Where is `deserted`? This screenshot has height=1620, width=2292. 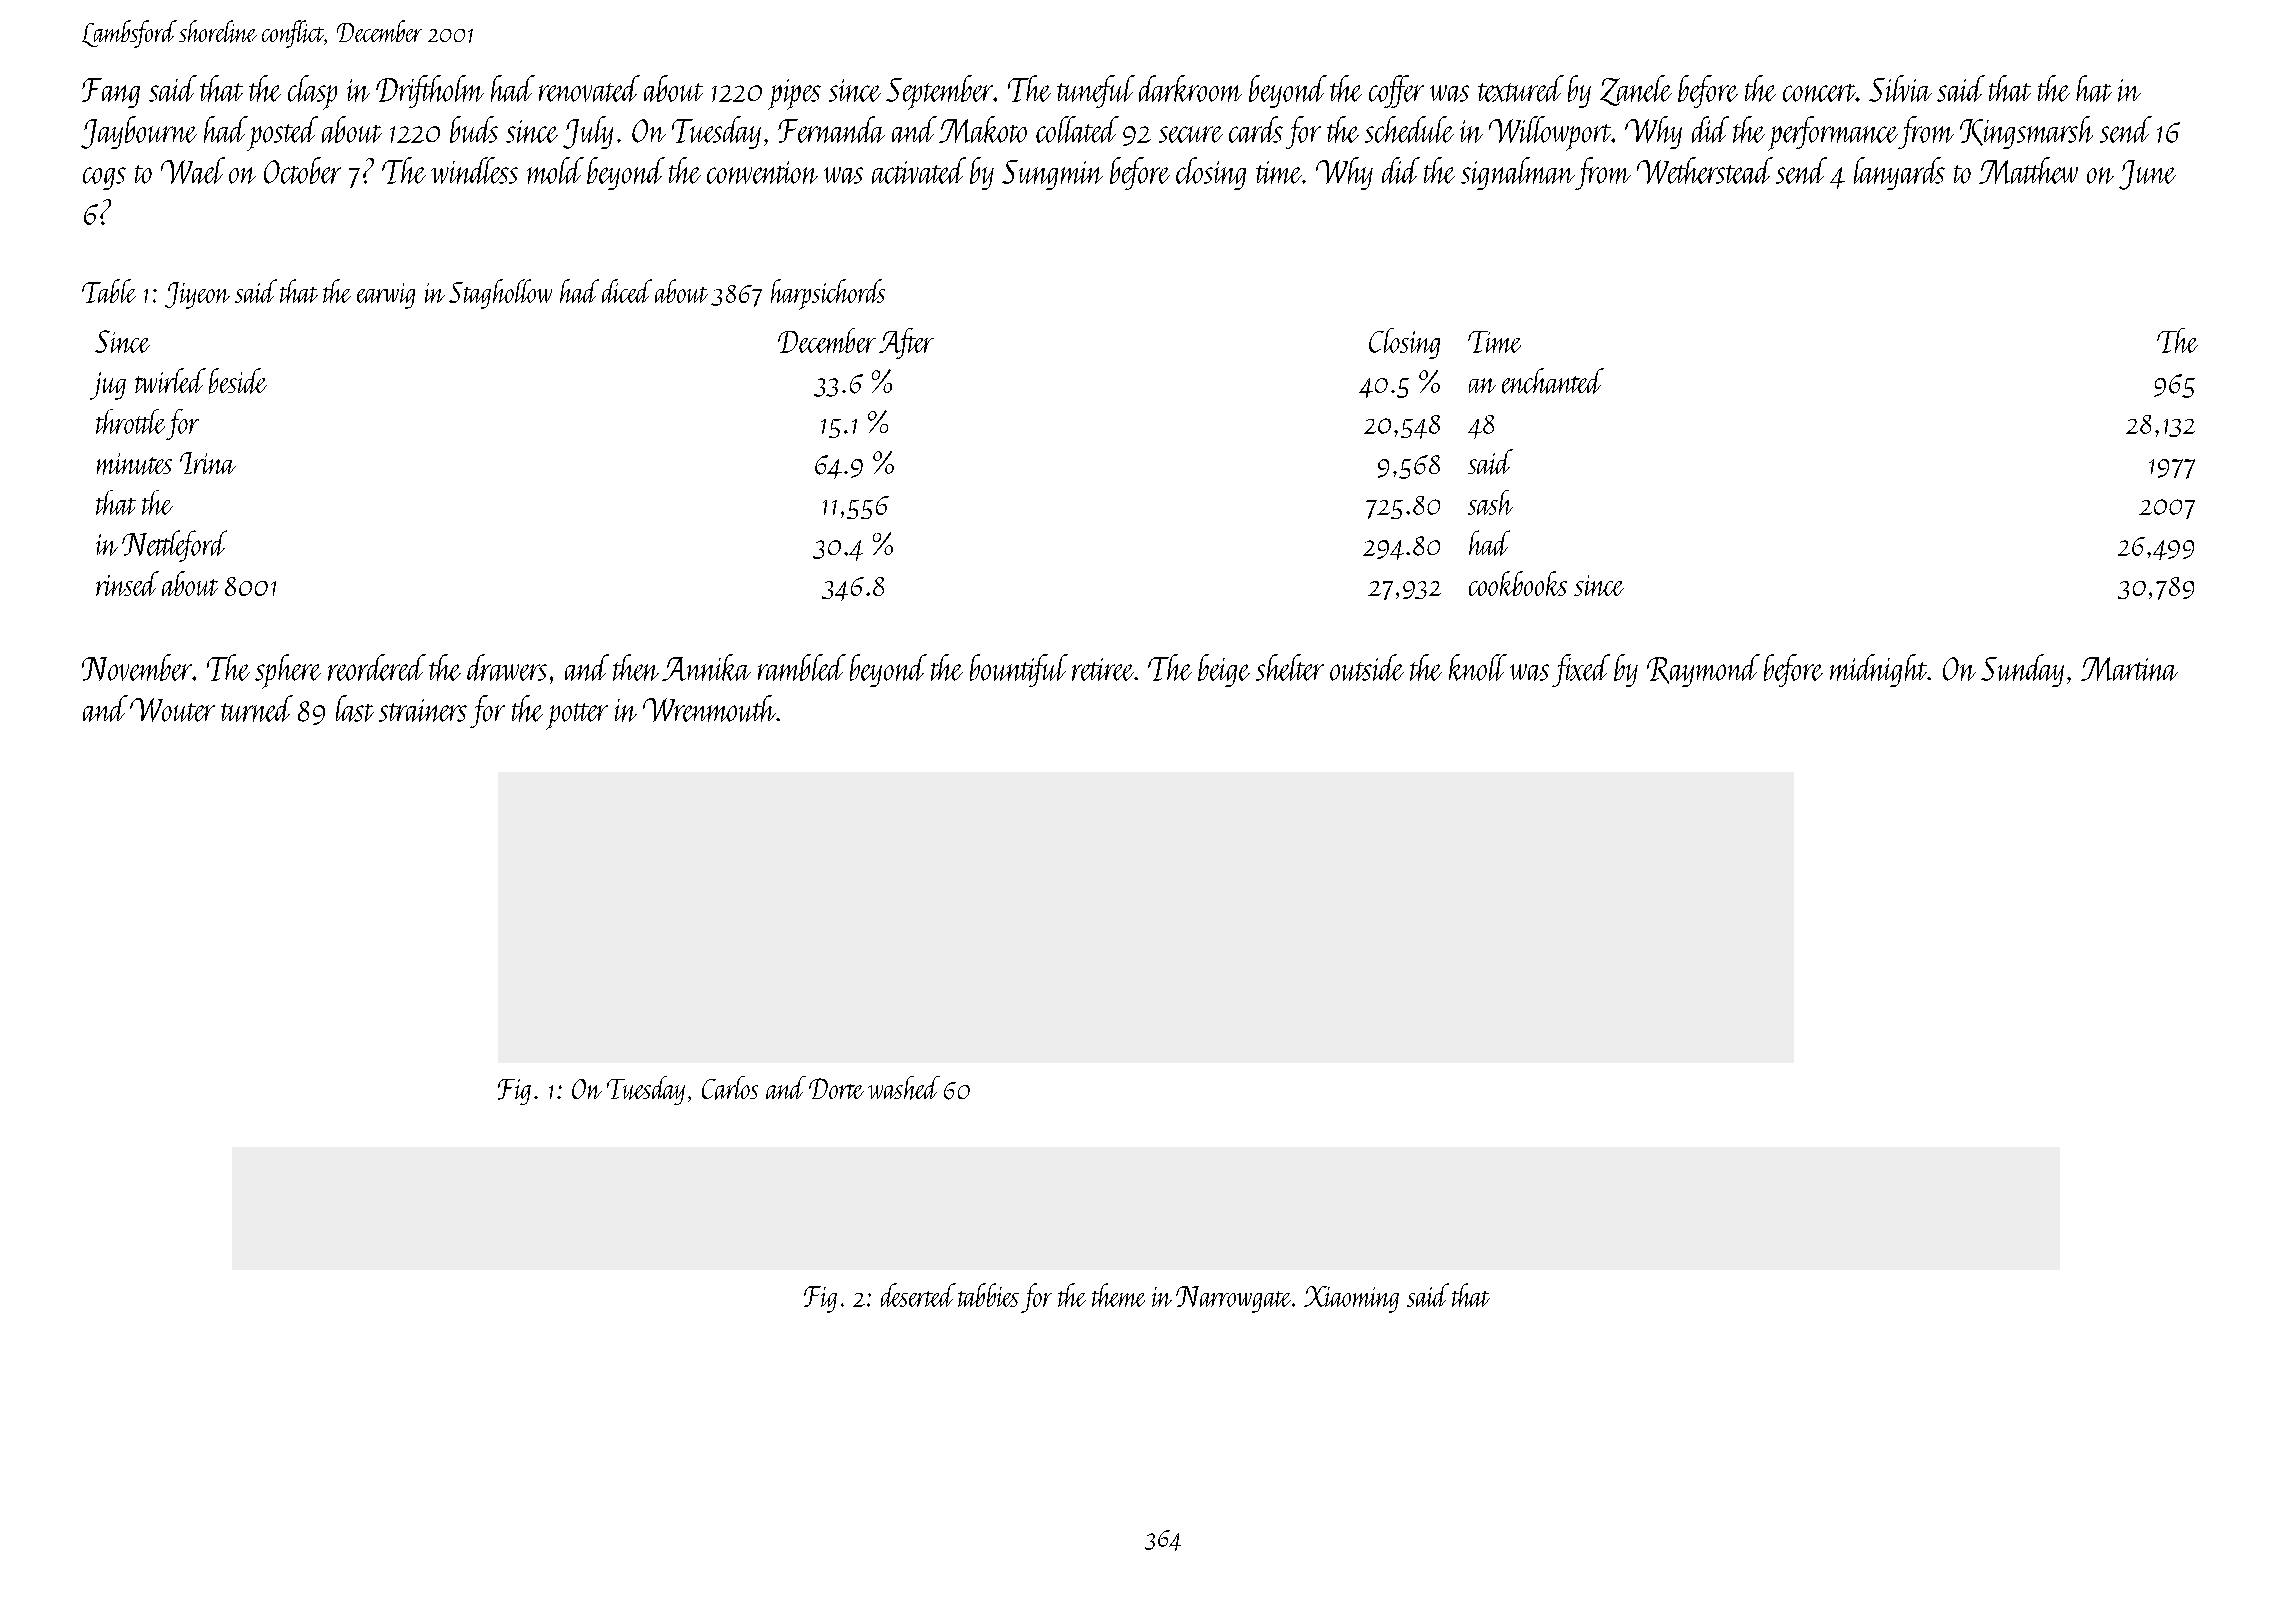
deserted is located at coordinates (918, 1295).
